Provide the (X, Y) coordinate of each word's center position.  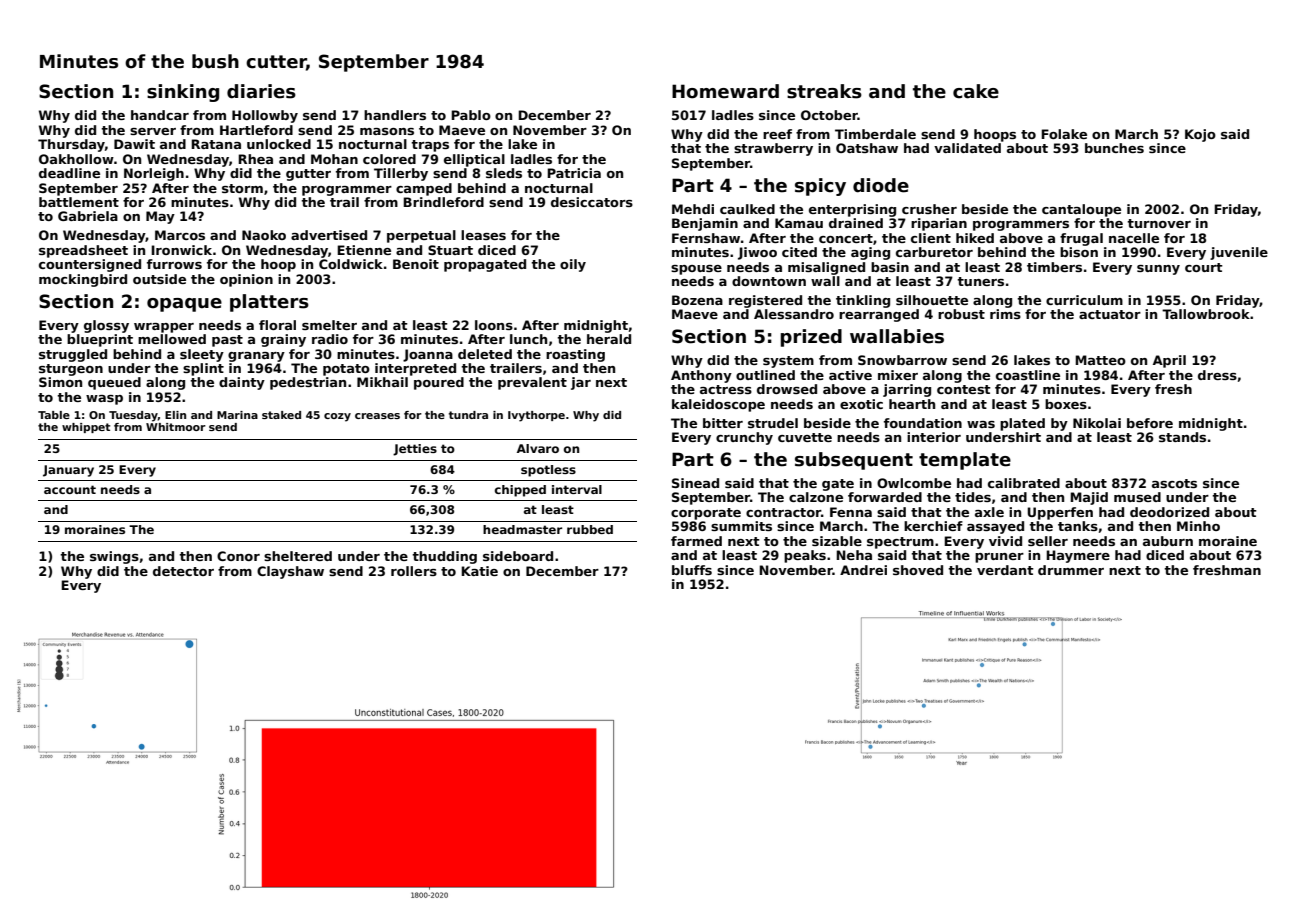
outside (159, 279)
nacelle (1134, 238)
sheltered (298, 556)
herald (609, 339)
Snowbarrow (902, 360)
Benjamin (705, 224)
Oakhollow (76, 159)
